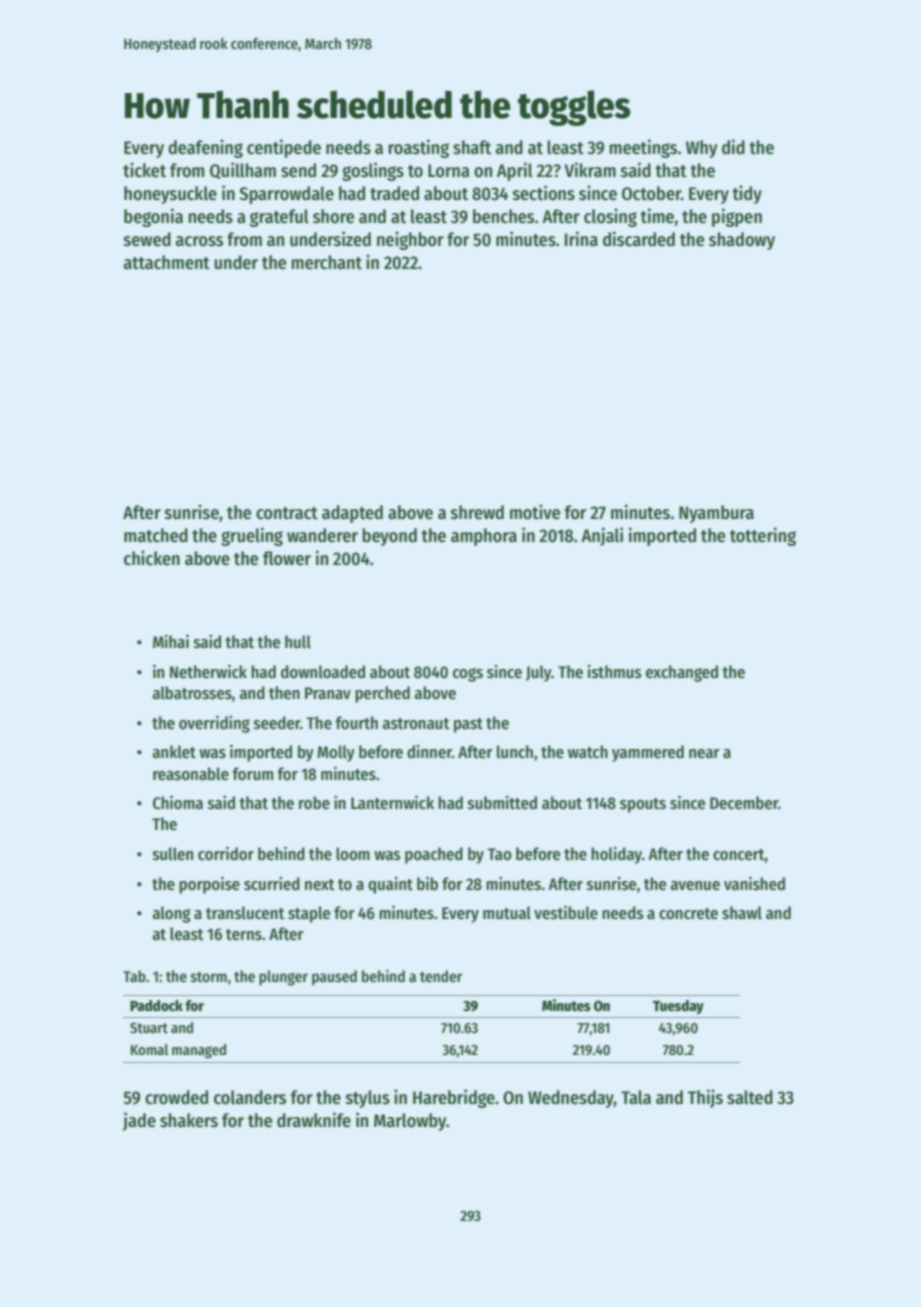 The image size is (921, 1307). I want to click on did, so click(733, 147).
